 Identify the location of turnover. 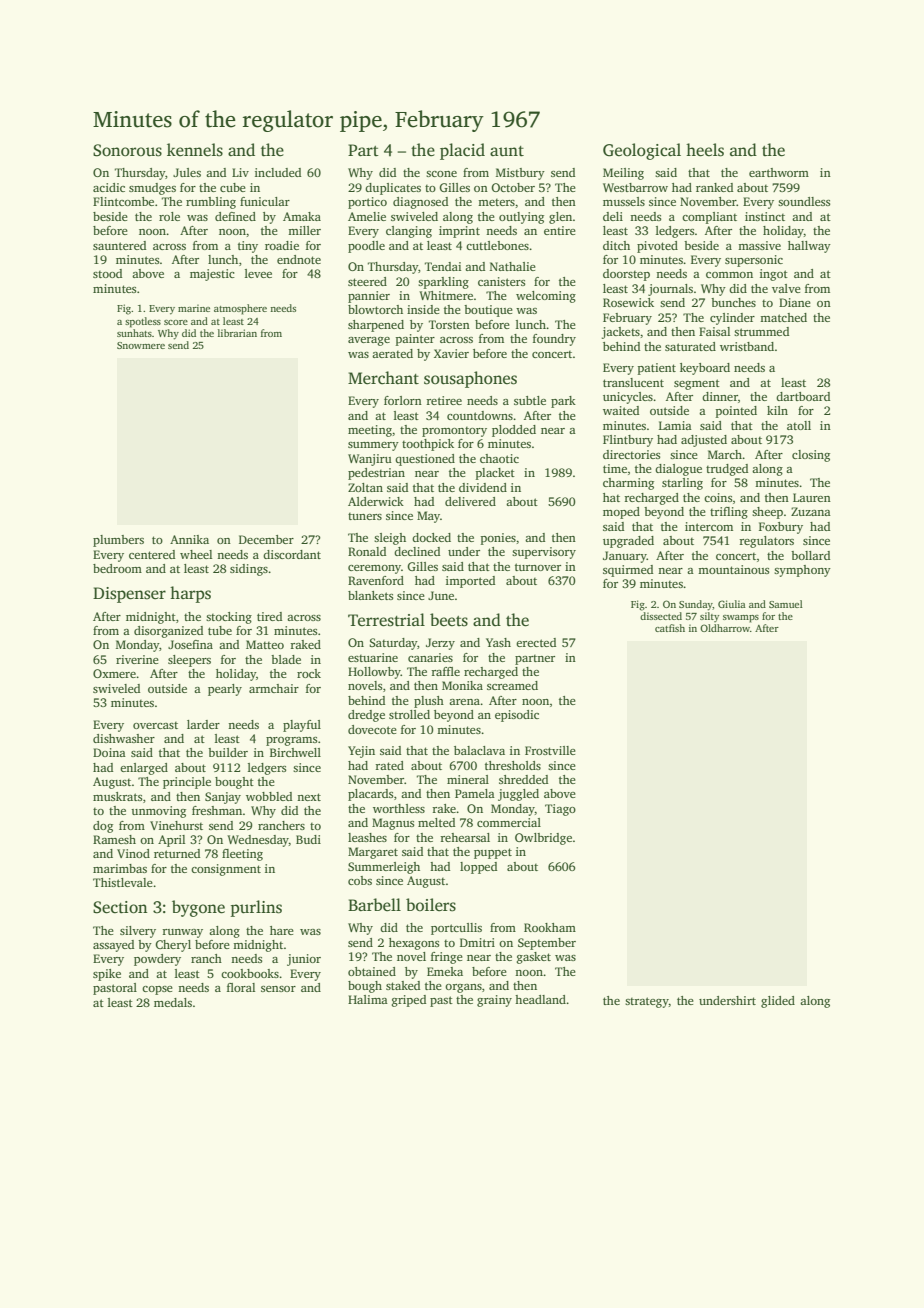
(538, 567).
